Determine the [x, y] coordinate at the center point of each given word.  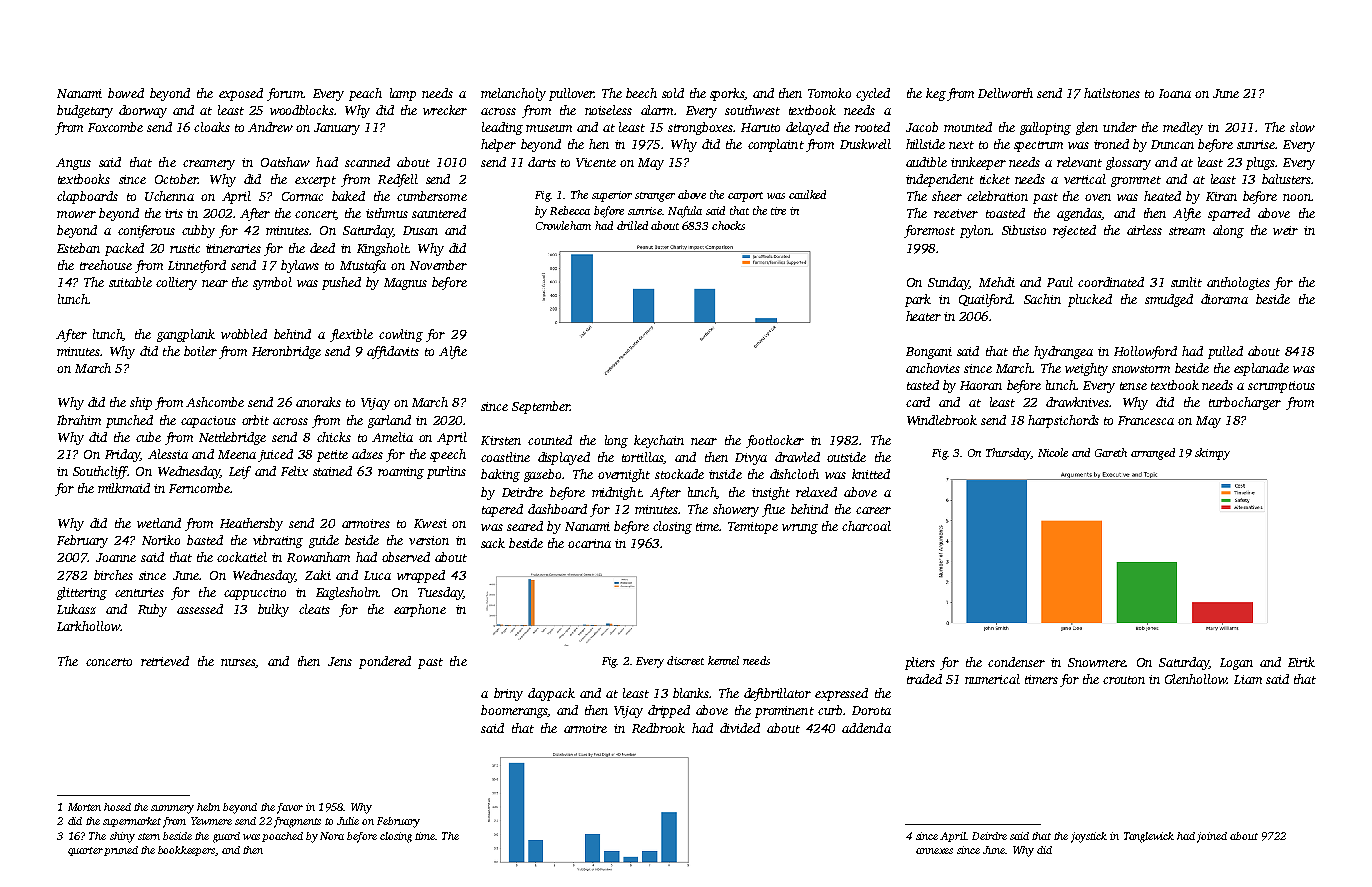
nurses [238, 663]
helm [208, 807]
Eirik [1301, 662]
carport [745, 197]
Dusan [420, 230]
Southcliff [100, 472]
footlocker [775, 441]
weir [1285, 230]
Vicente [596, 162]
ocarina [589, 543]
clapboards [87, 197]
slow [1302, 127]
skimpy [1212, 454]
